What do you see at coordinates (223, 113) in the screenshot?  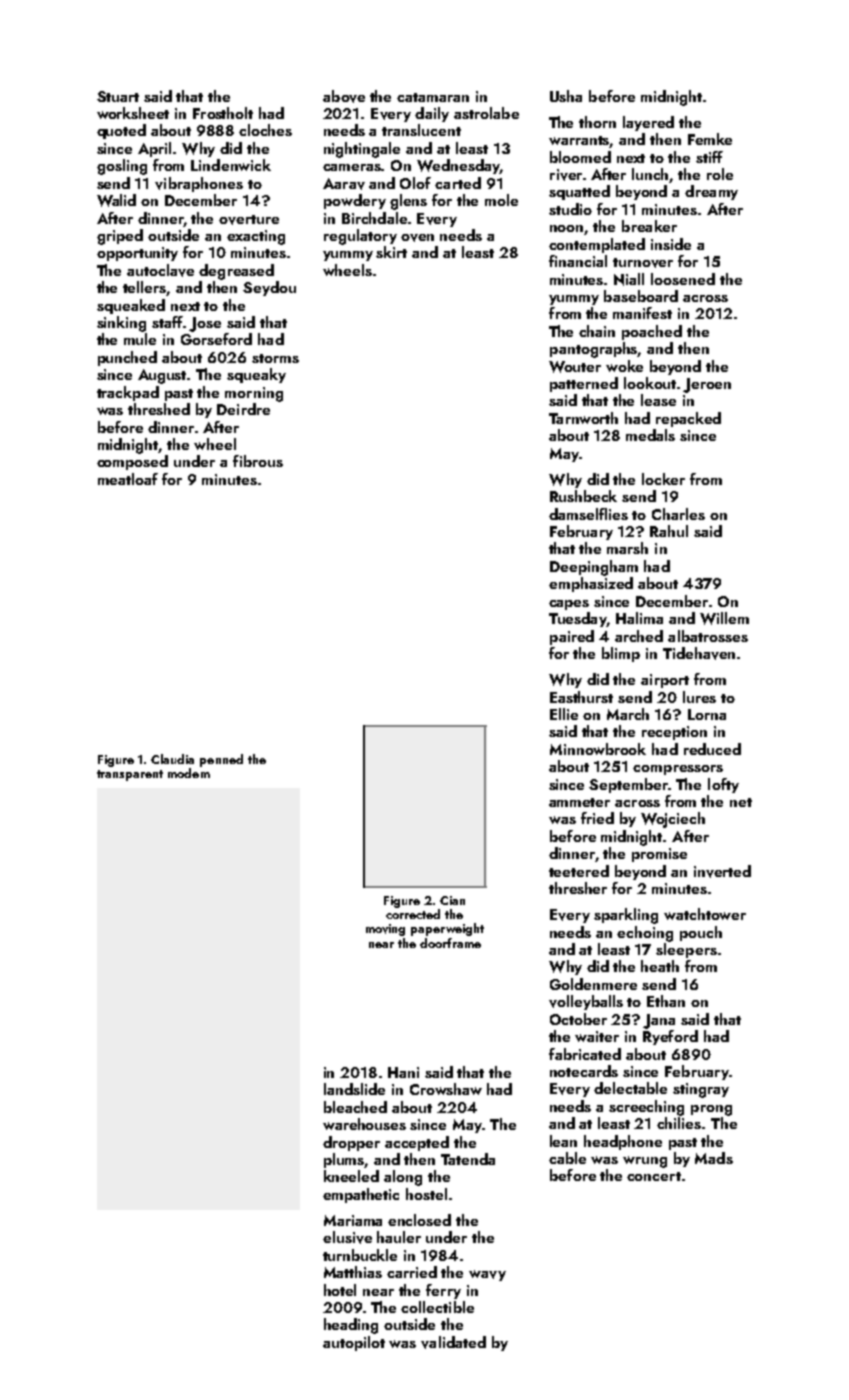 I see `Frostholt` at bounding box center [223, 113].
